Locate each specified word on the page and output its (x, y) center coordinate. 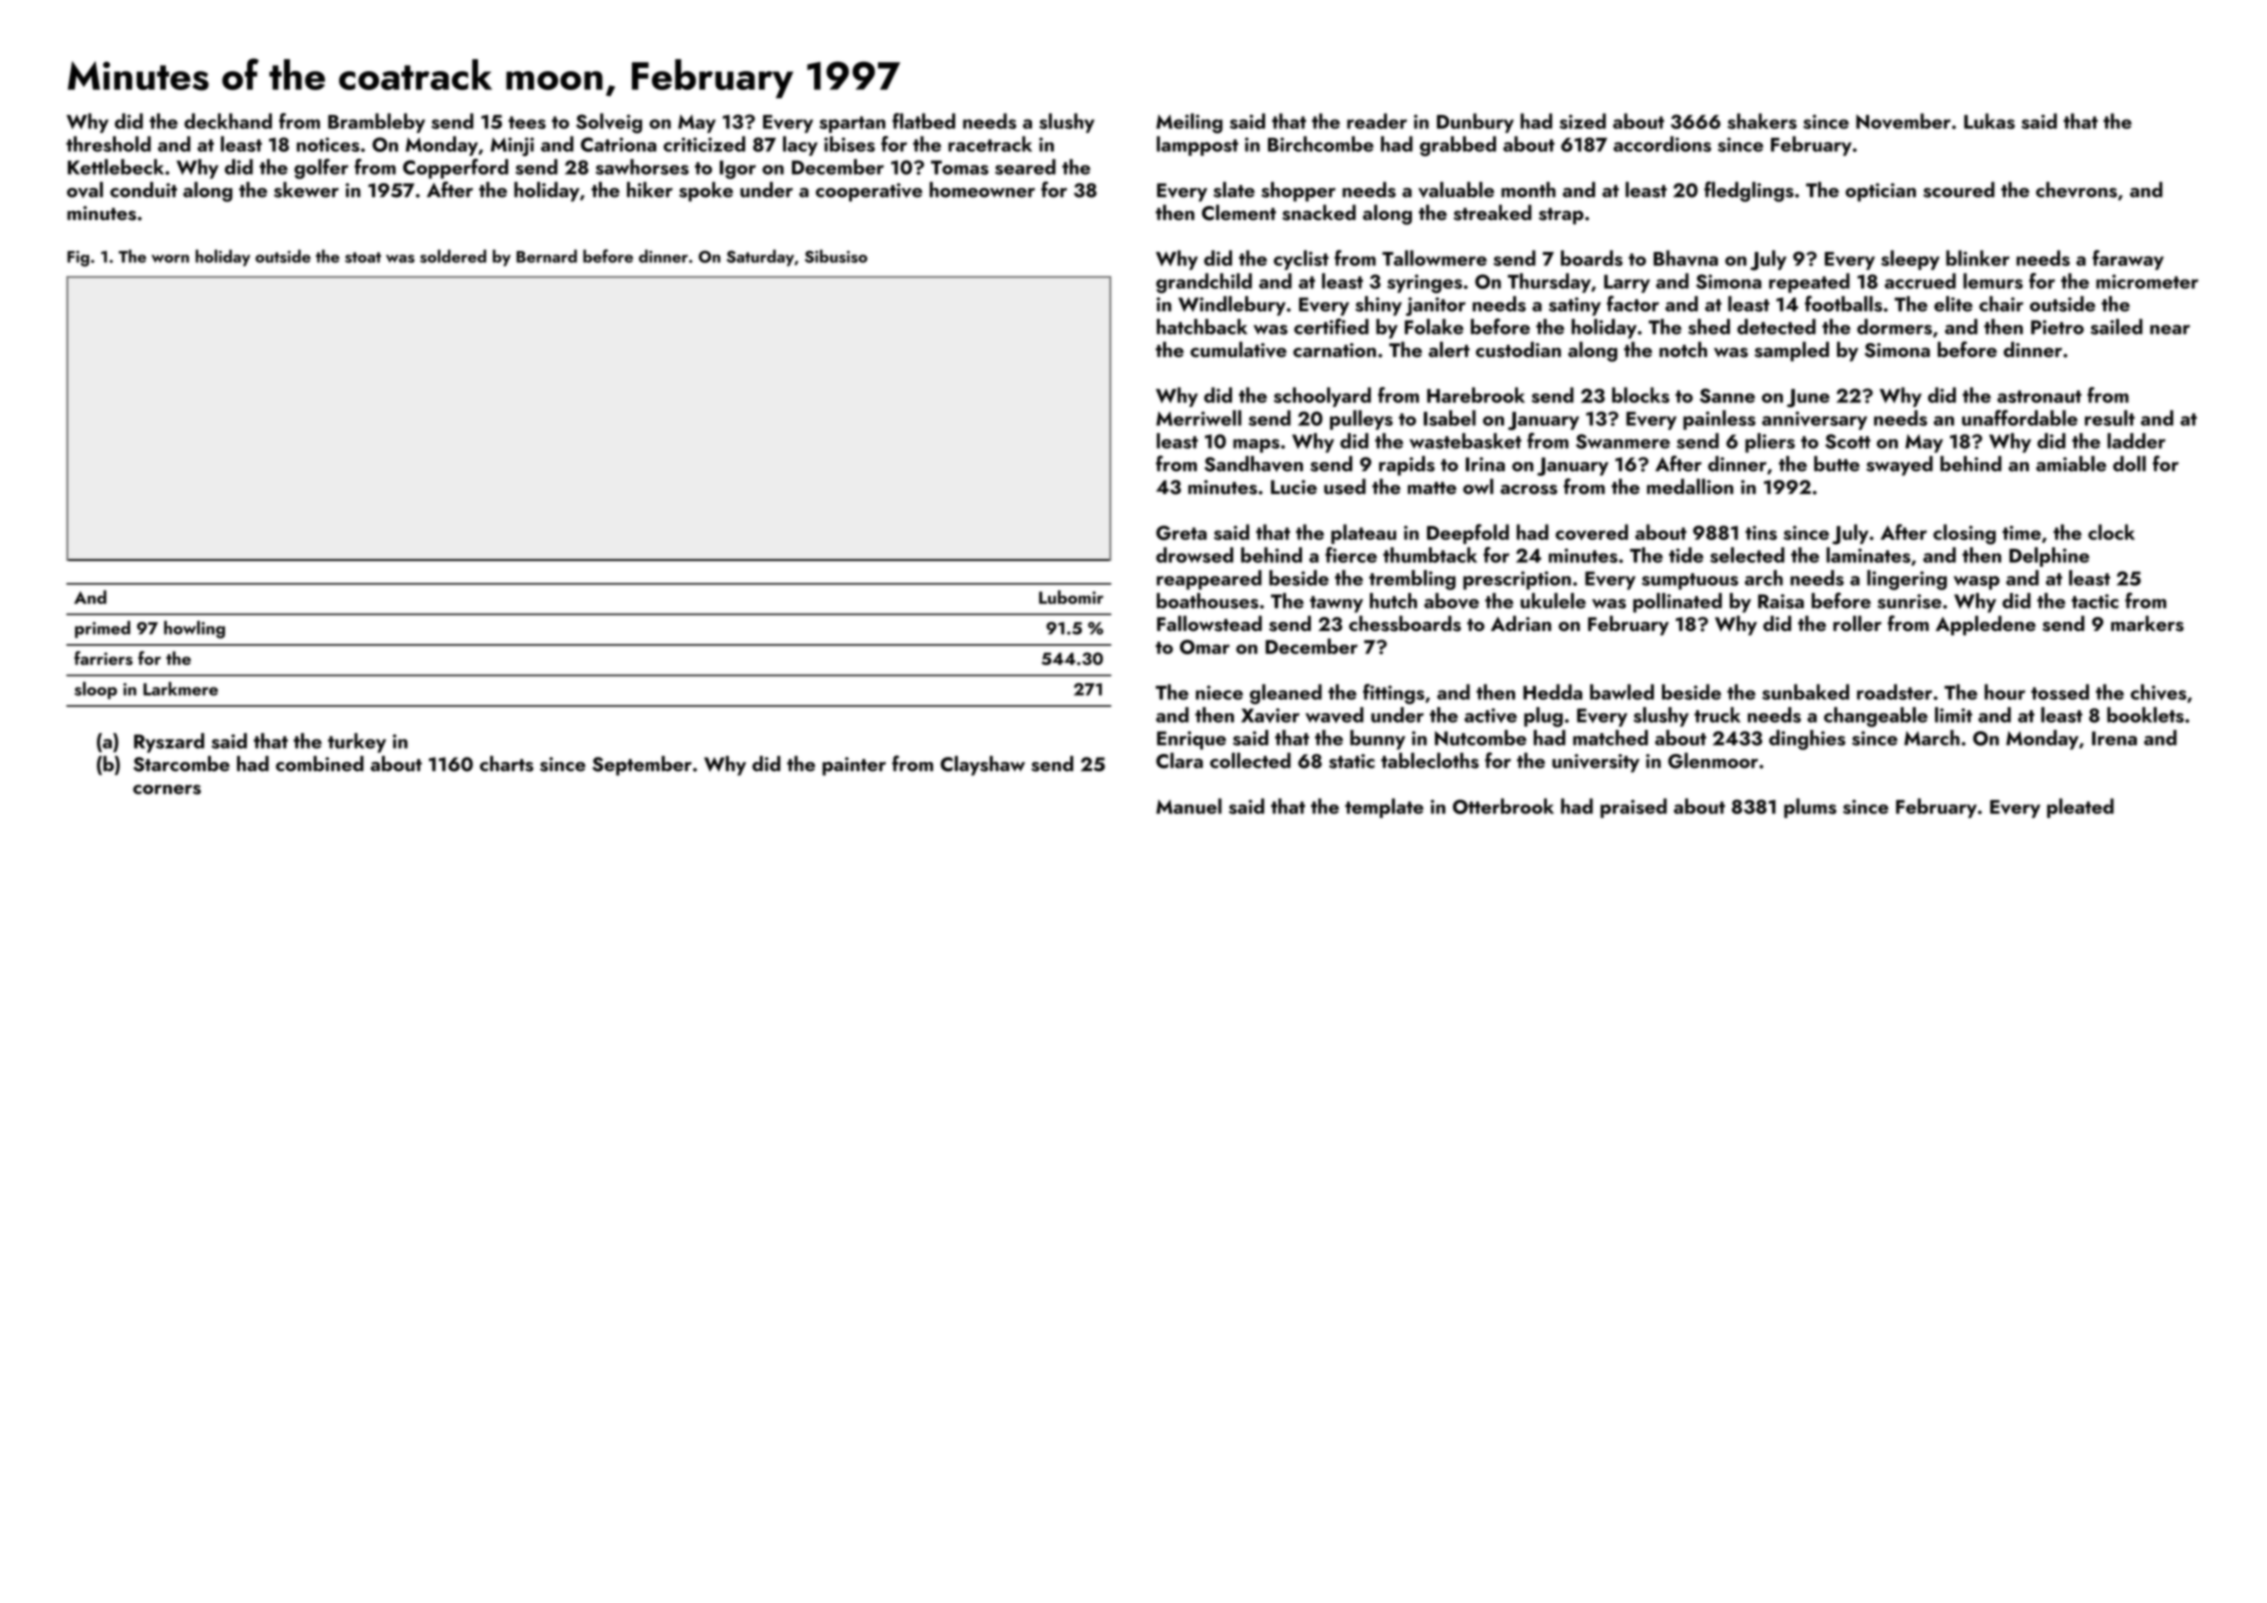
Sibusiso (836, 256)
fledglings (1749, 191)
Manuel (1189, 806)
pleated (2080, 808)
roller (1857, 623)
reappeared (1209, 580)
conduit (143, 190)
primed (102, 629)
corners (167, 790)
